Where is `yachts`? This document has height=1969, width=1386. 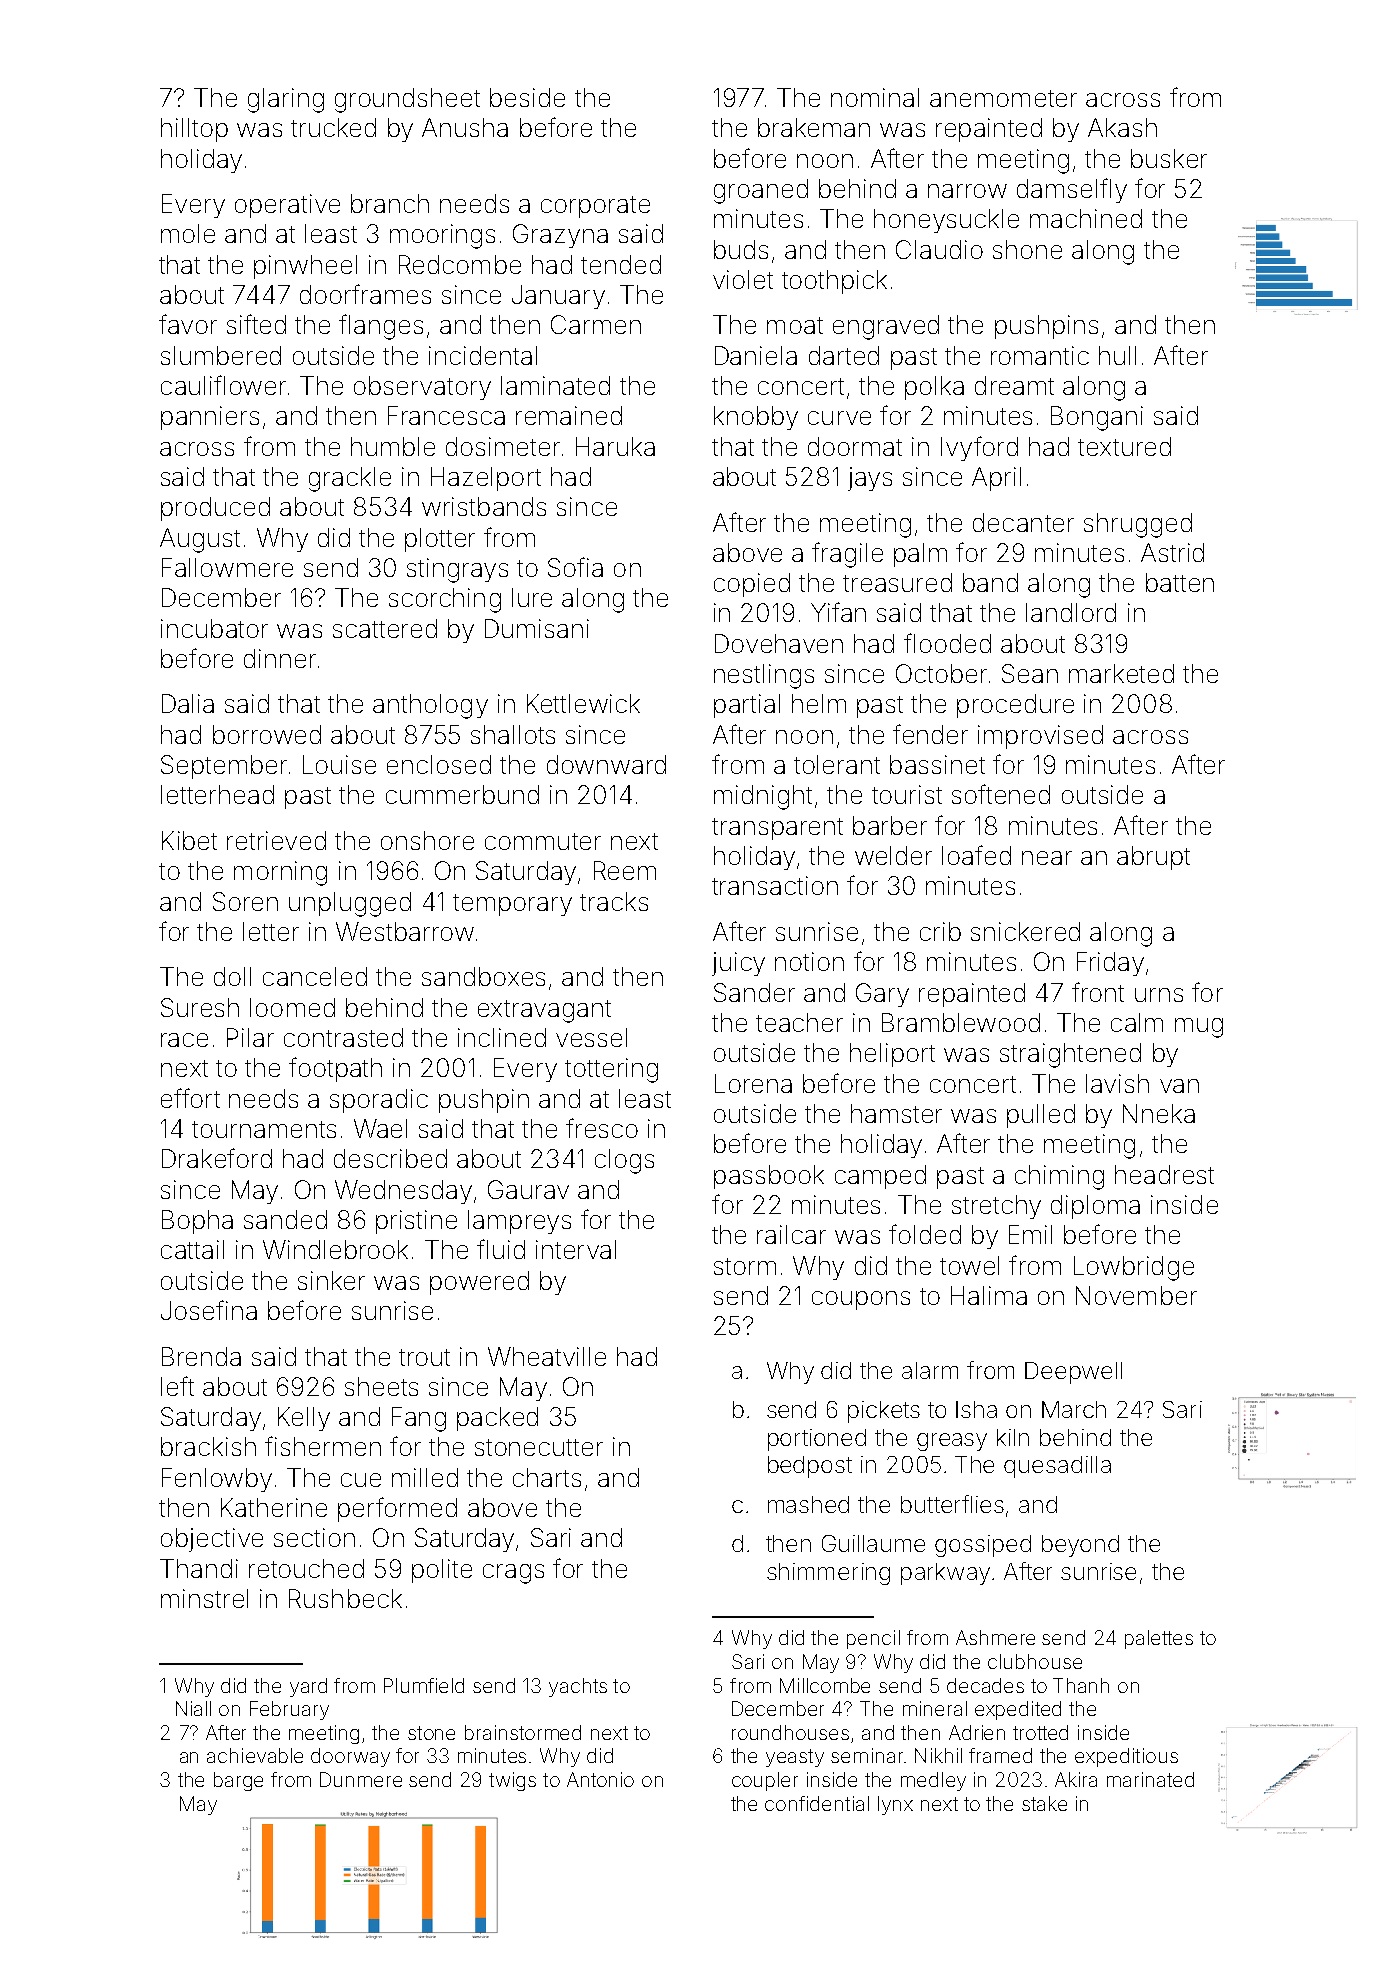
yachts is located at coordinates (578, 1687).
